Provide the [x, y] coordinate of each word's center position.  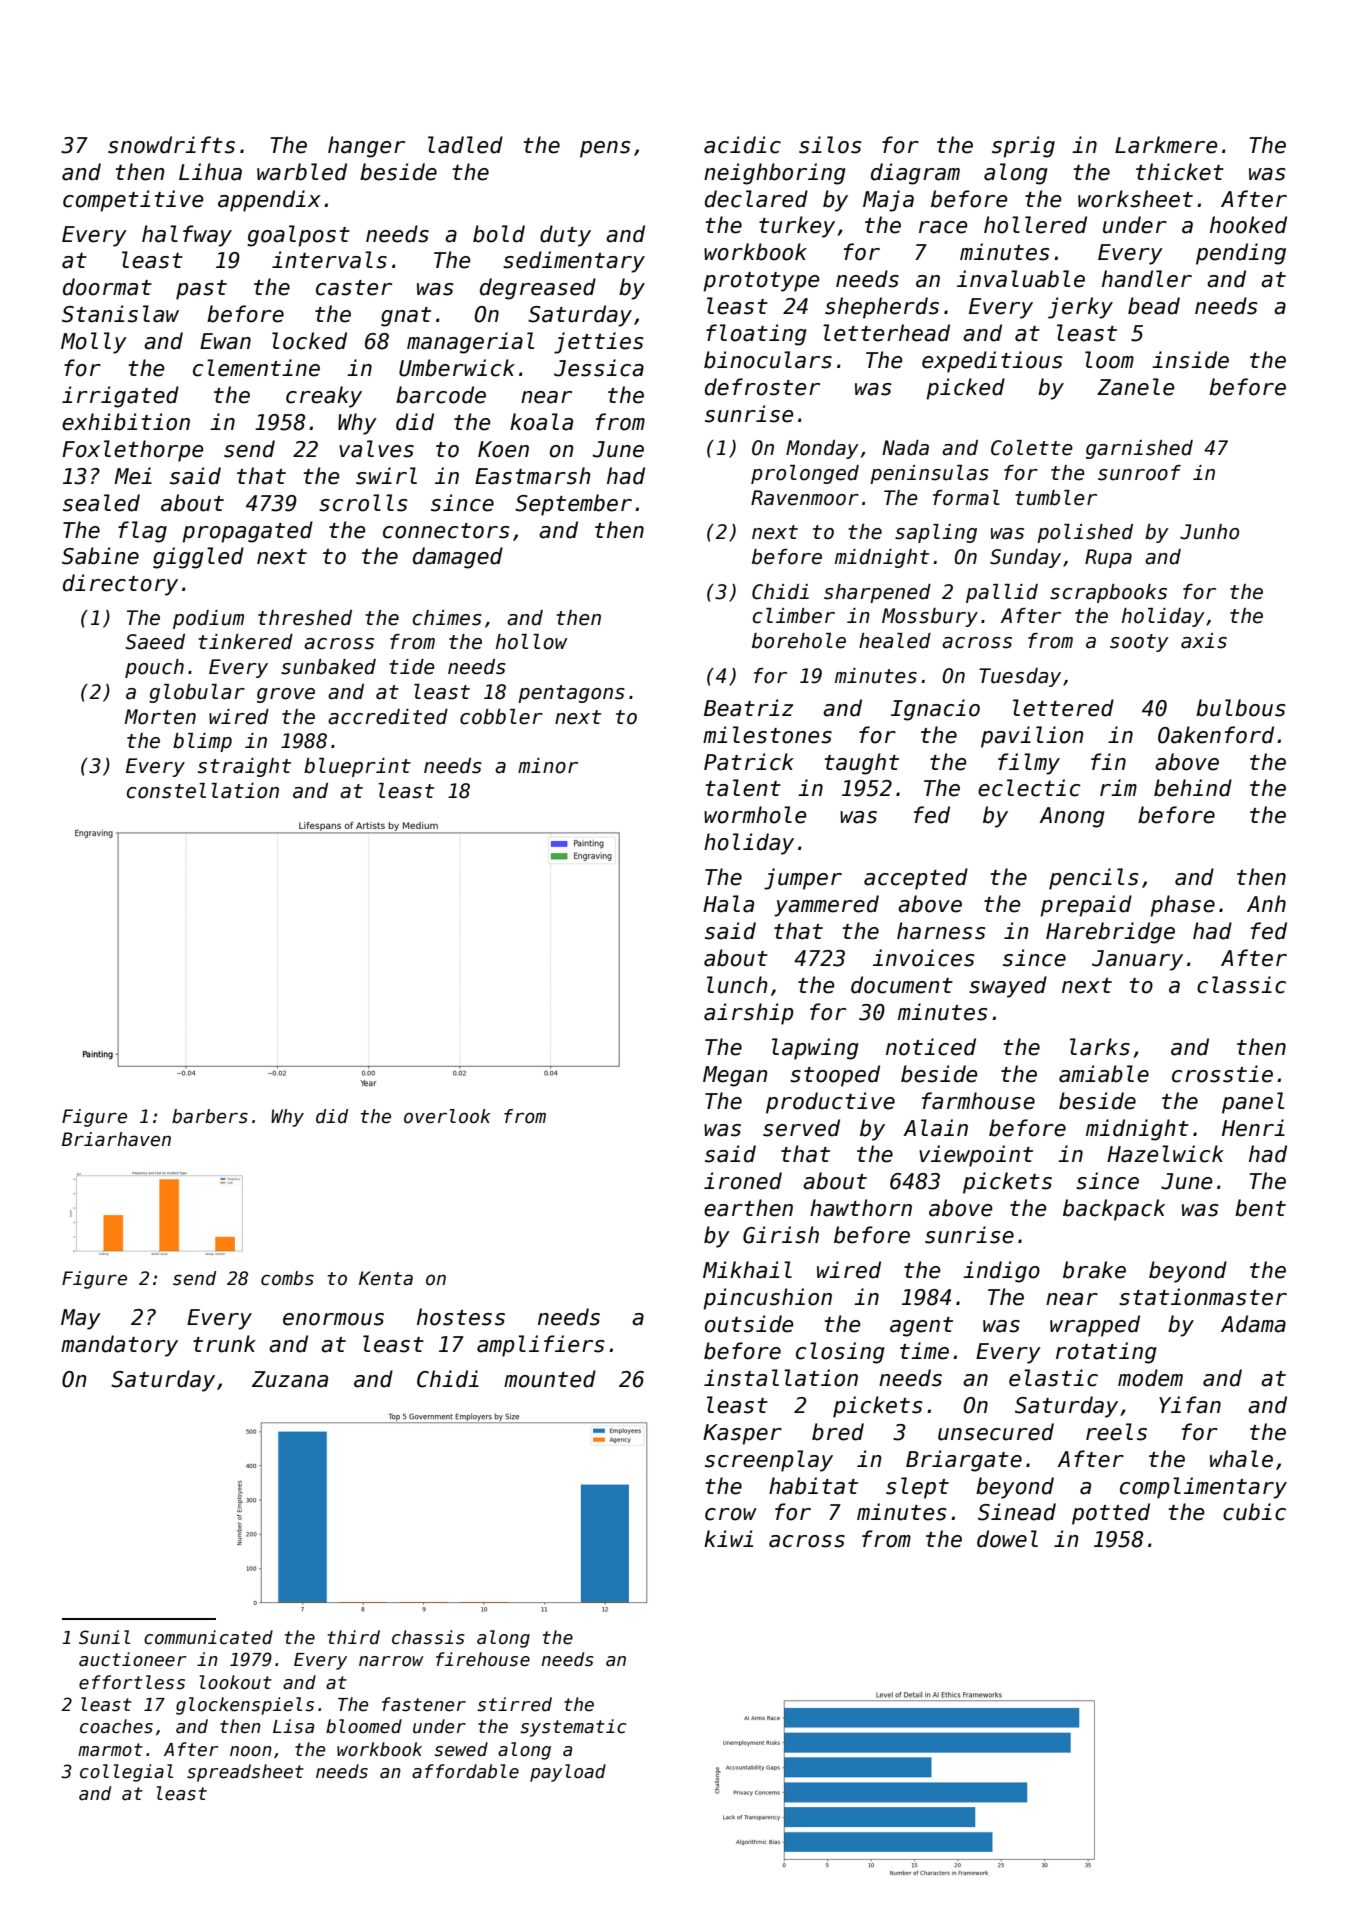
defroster [762, 387]
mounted [550, 1379]
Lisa [293, 1726]
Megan [735, 1076]
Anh [1266, 903]
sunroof [1139, 473]
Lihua [210, 172]
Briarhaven [116, 1139]
